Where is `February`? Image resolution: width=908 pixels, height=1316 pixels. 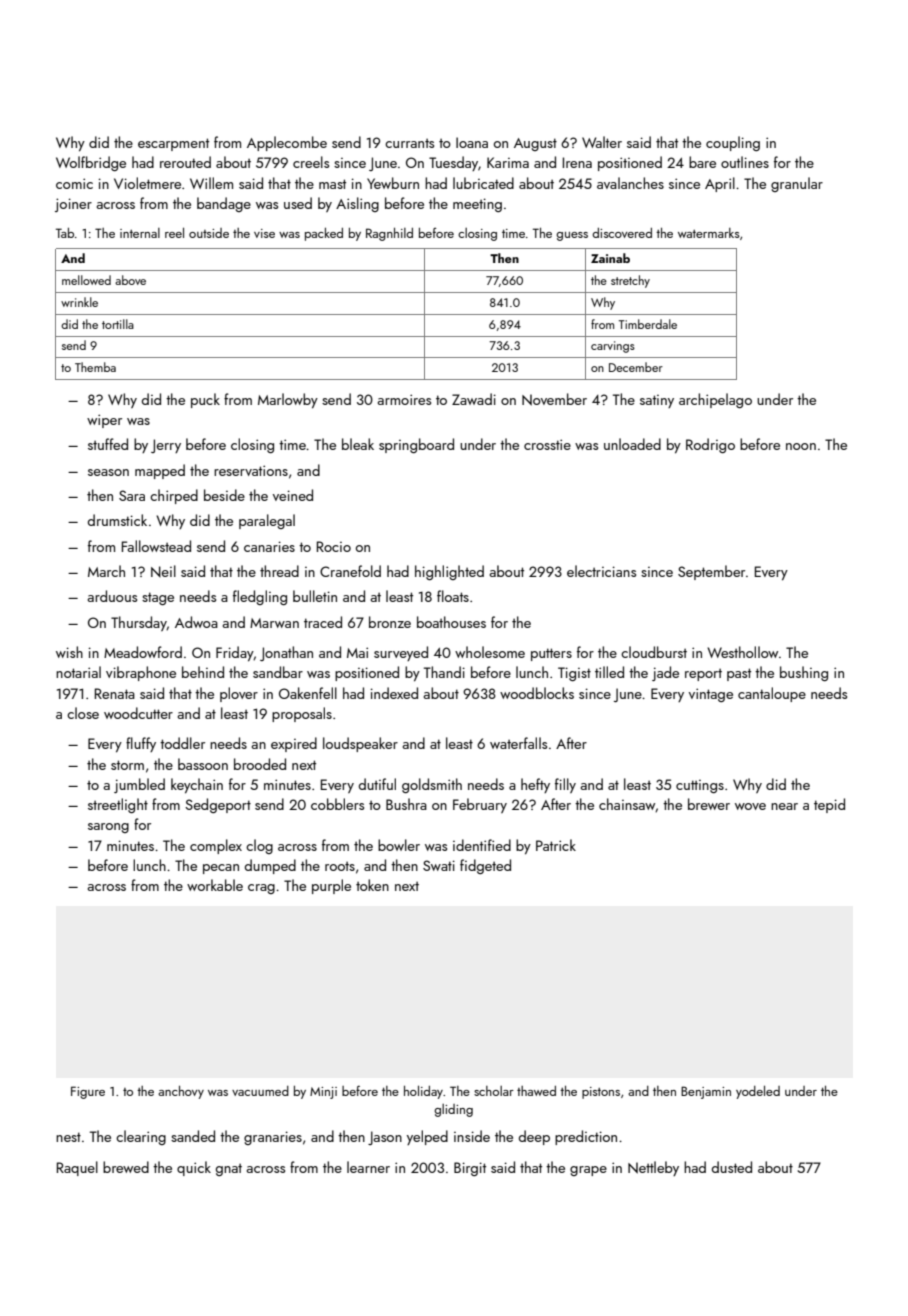 February is located at coordinates (480, 805).
